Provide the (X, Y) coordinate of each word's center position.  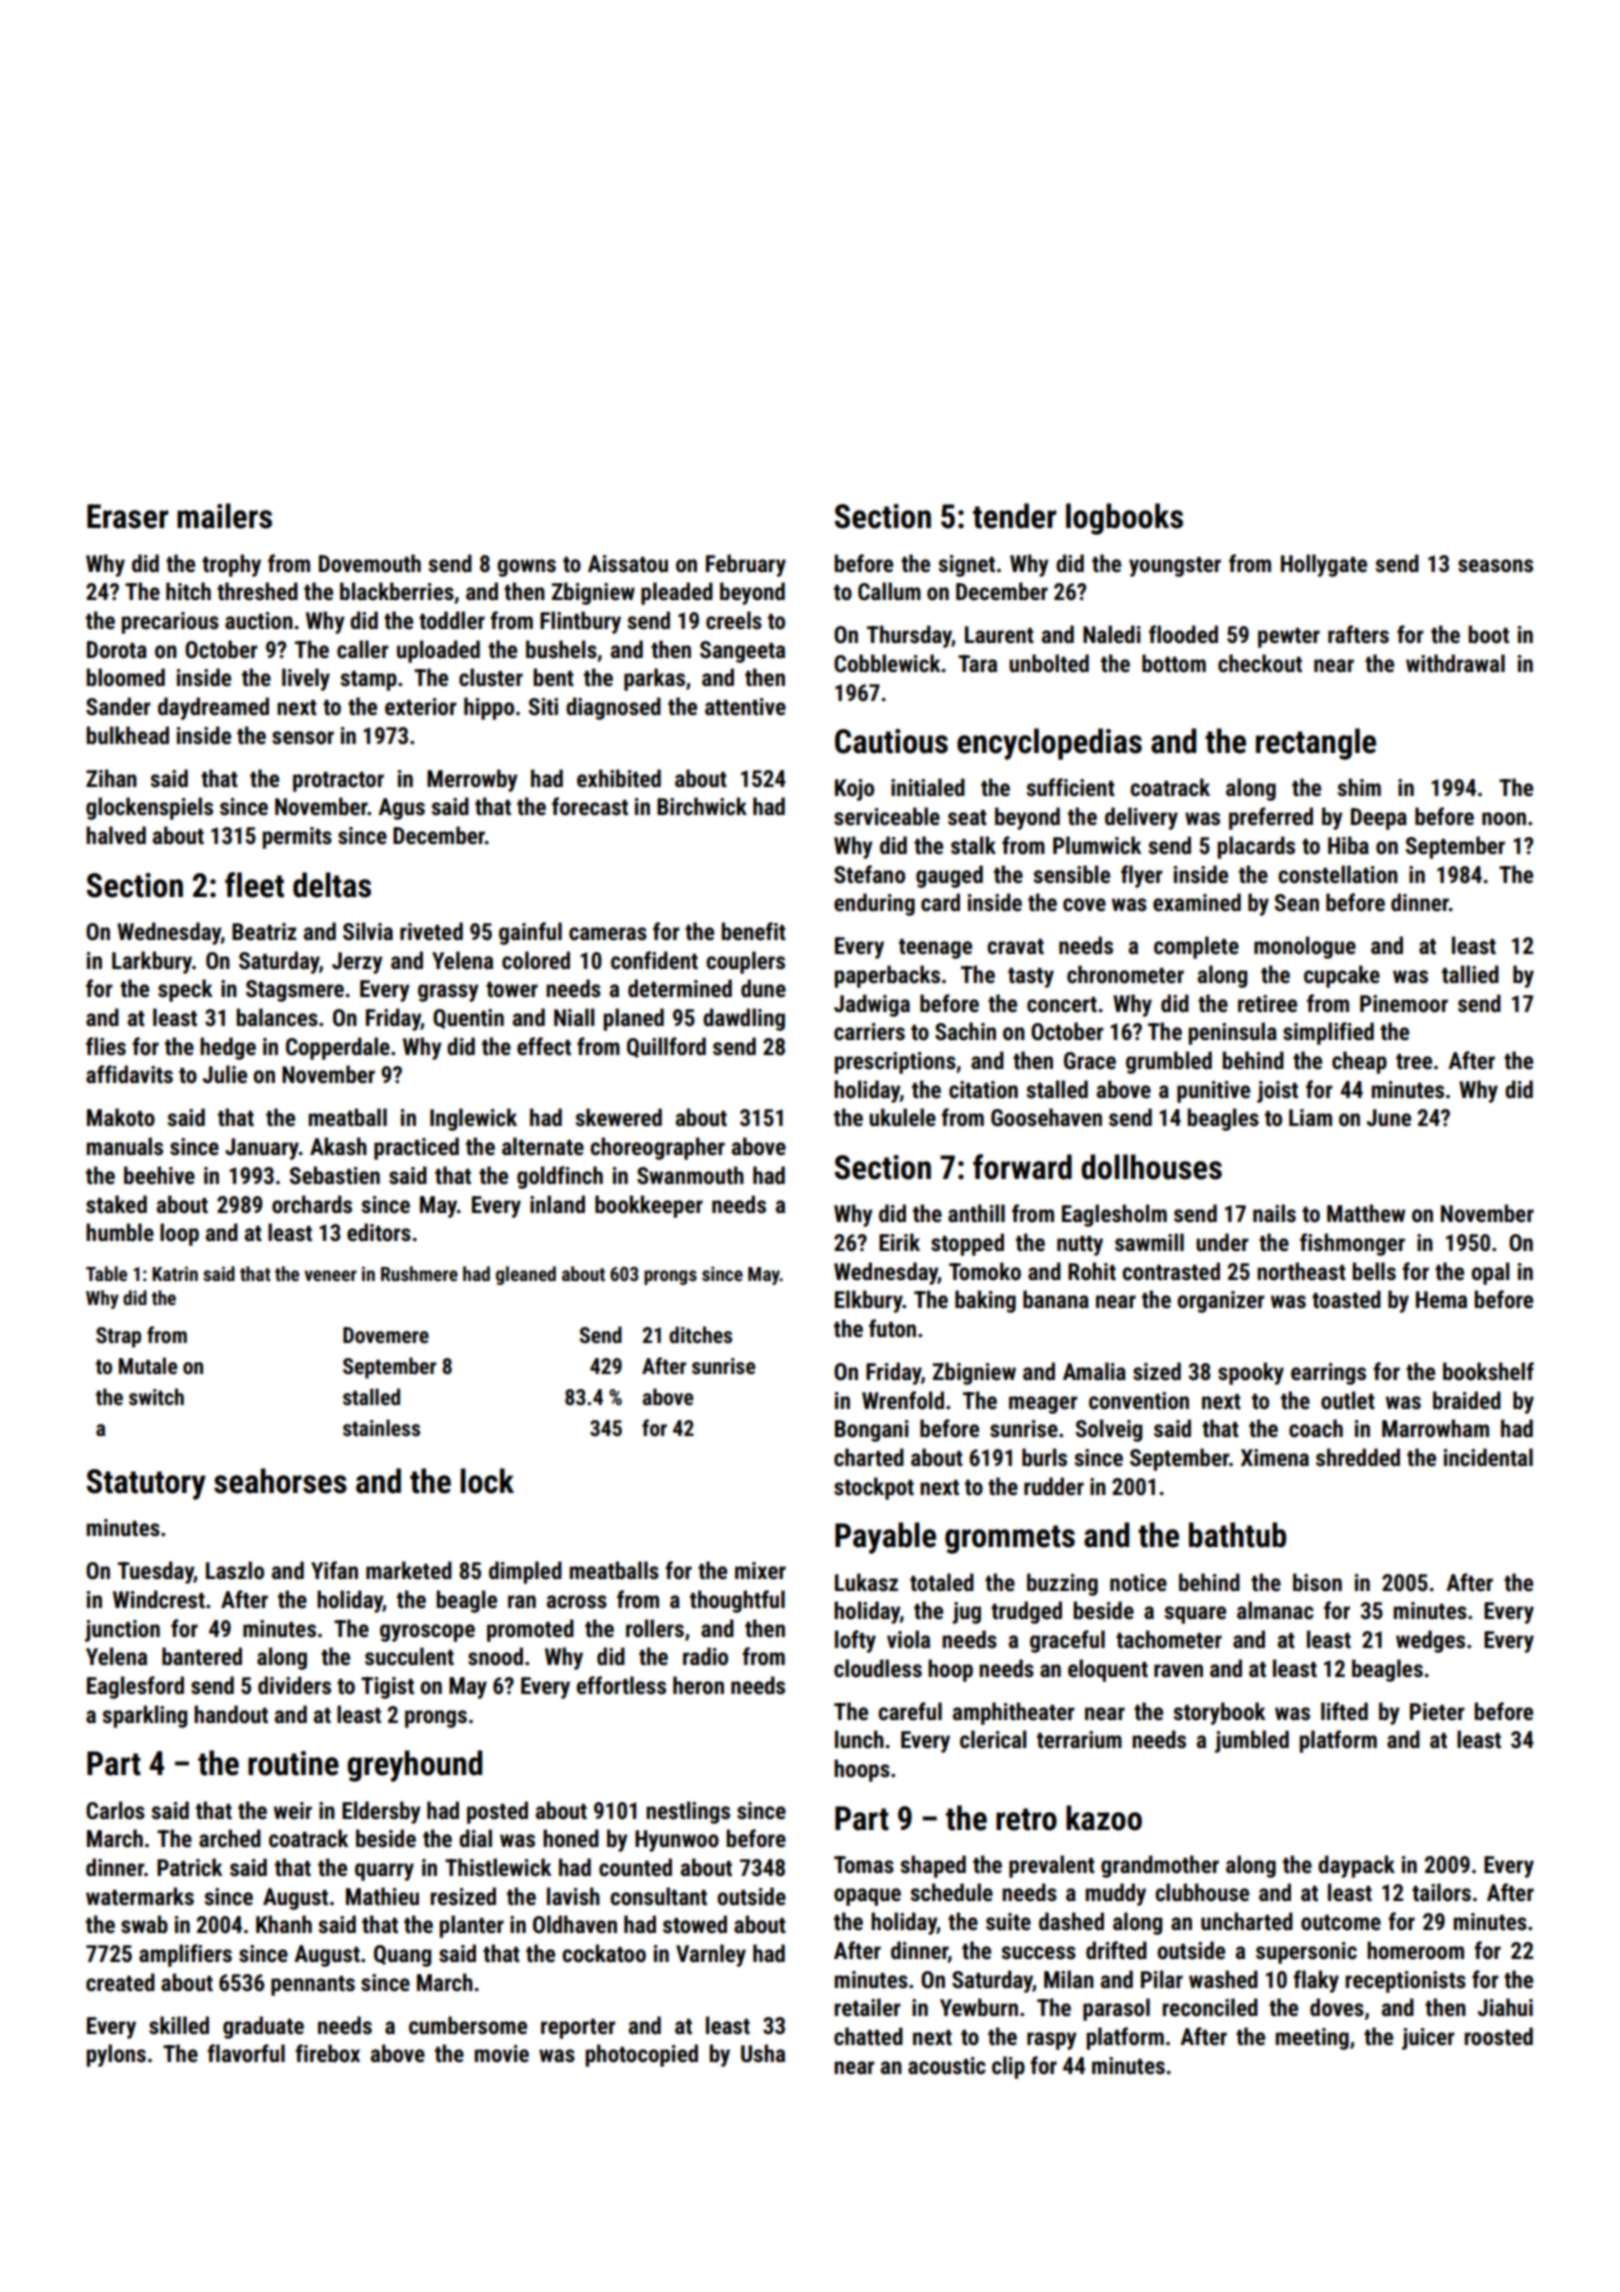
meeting (1312, 2039)
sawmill (1149, 1242)
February (746, 565)
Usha (763, 2053)
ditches (700, 1335)
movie (502, 2054)
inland (557, 1204)
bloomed (126, 677)
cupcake (1342, 976)
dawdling (744, 1019)
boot (1489, 634)
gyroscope (427, 1633)
